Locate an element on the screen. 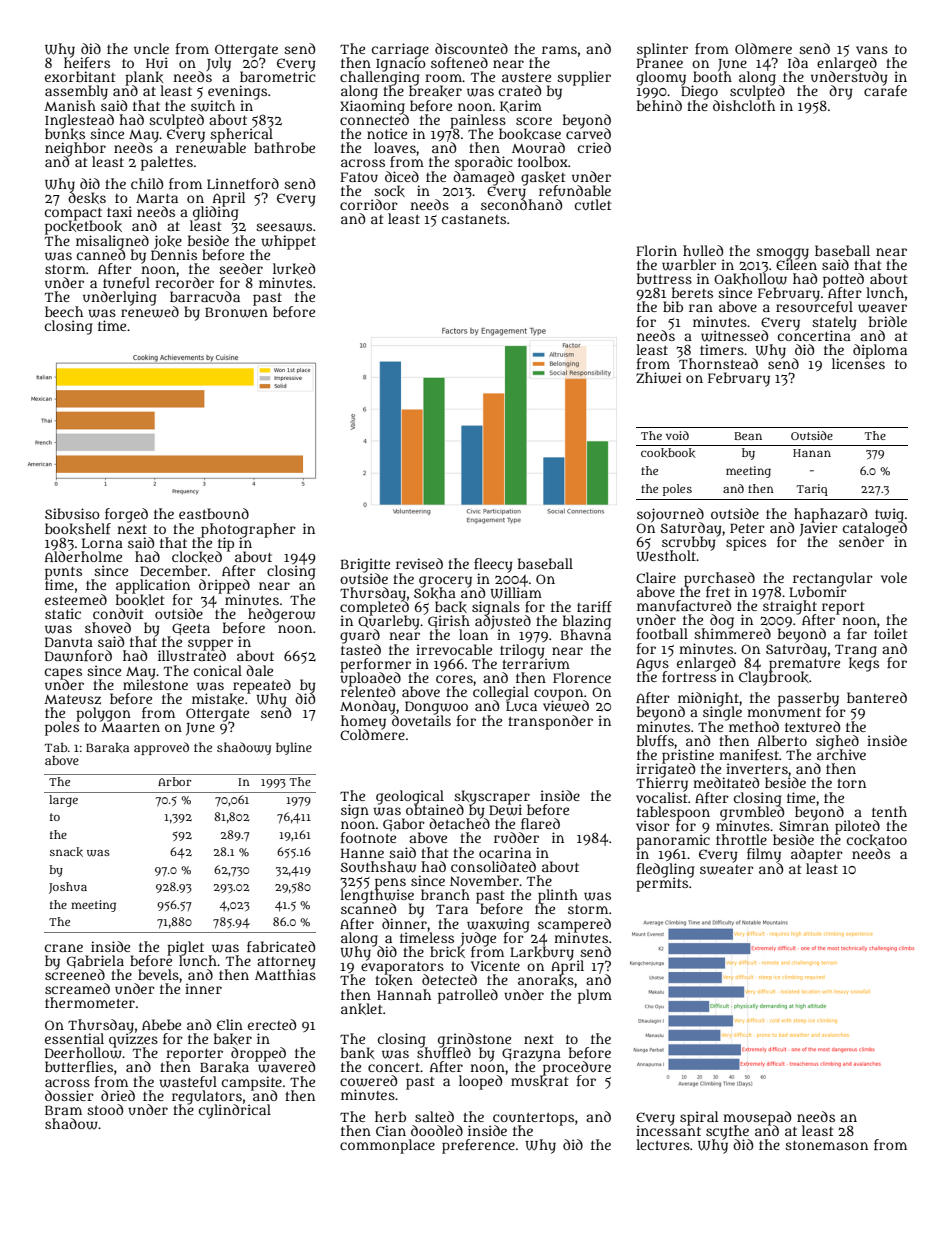  lectures is located at coordinates (663, 1144).
